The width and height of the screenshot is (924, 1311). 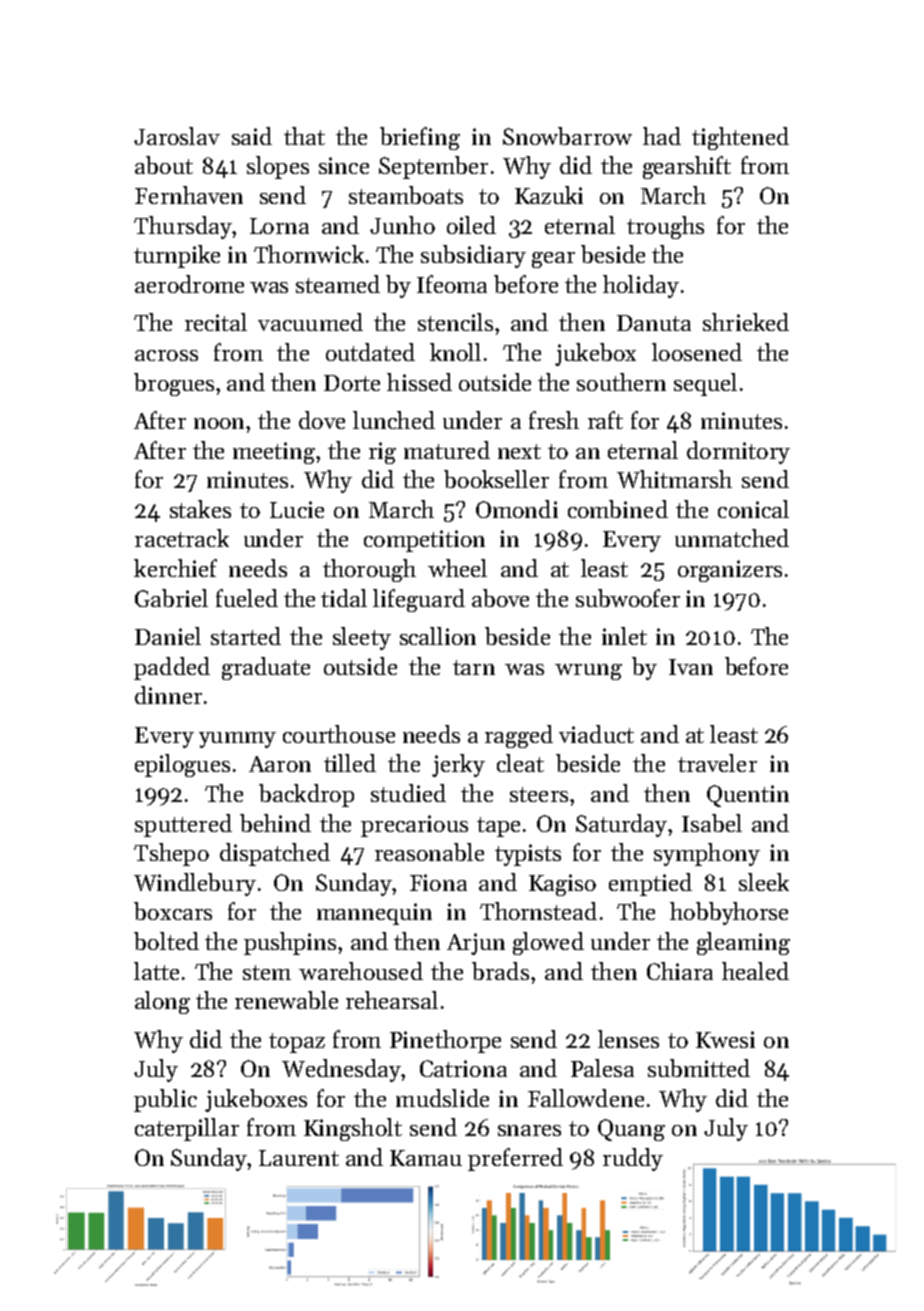 I want to click on lunched, so click(x=394, y=420).
